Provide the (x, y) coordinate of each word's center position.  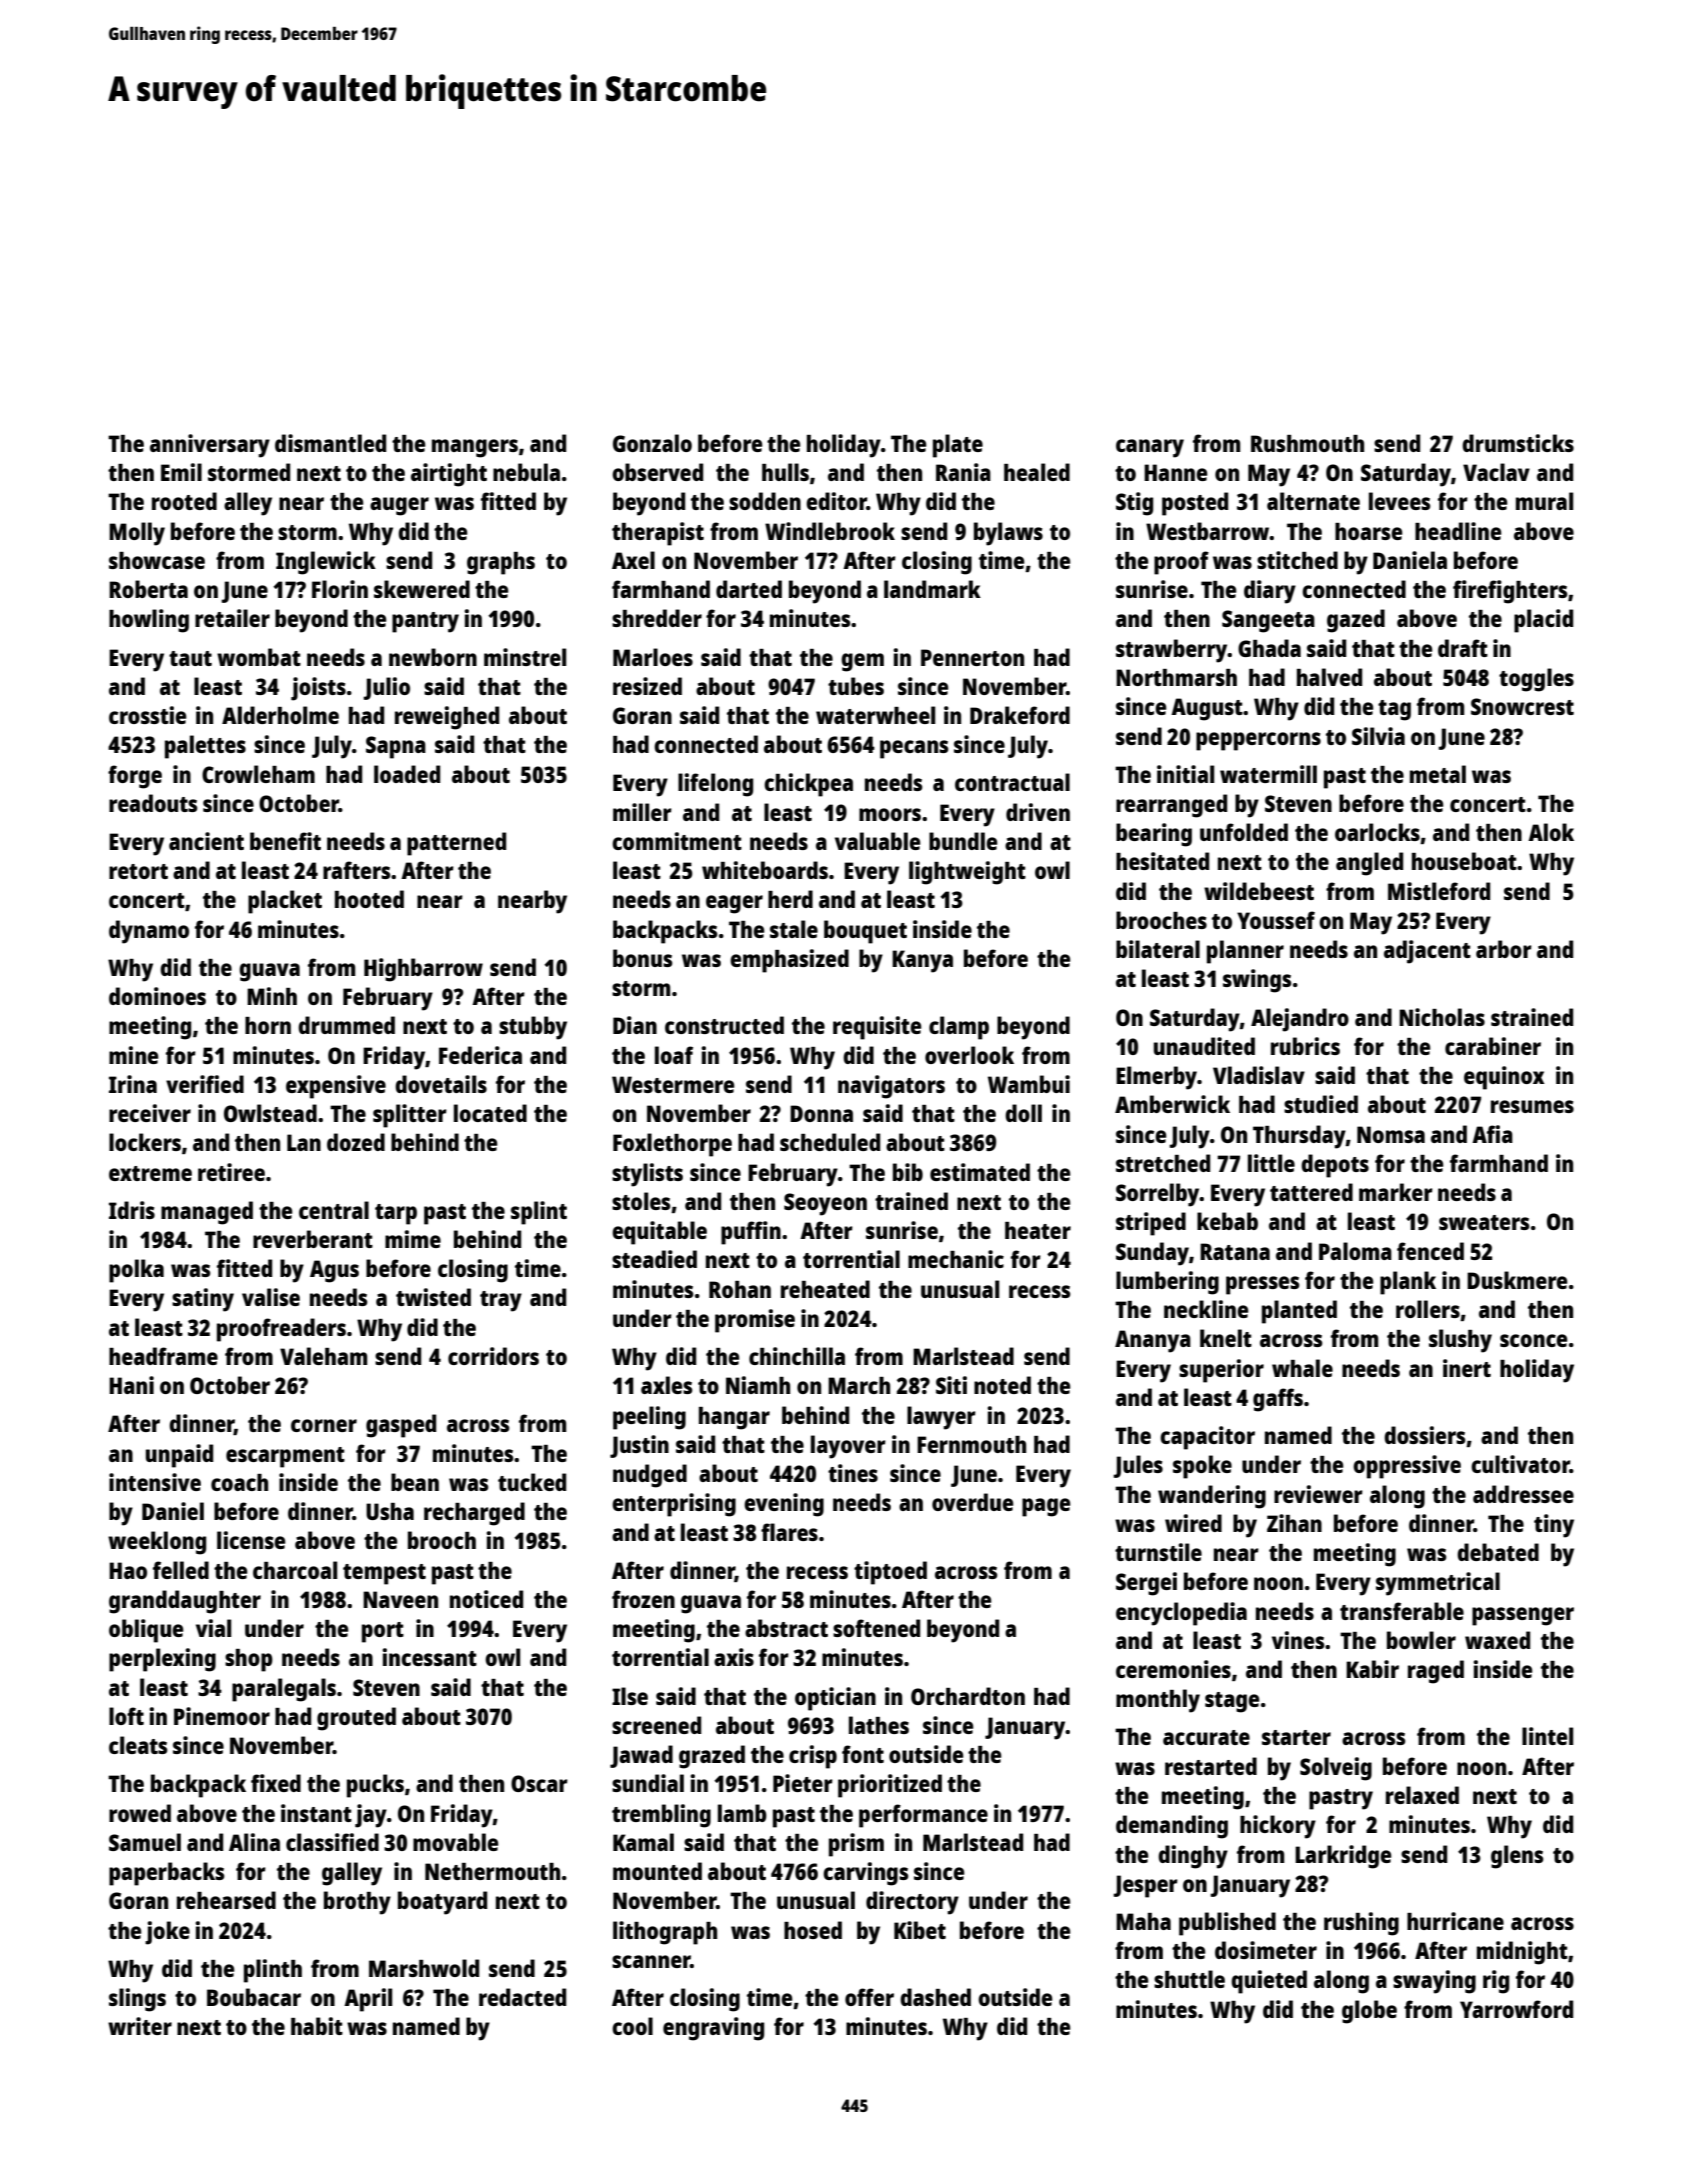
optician (835, 1699)
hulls (785, 472)
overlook (969, 1055)
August (1207, 709)
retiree (231, 1172)
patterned (456, 844)
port (383, 1632)
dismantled (330, 443)
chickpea (808, 785)
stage (1232, 1702)
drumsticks (1518, 443)
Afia (1492, 1134)
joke (167, 1933)
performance (923, 1816)
